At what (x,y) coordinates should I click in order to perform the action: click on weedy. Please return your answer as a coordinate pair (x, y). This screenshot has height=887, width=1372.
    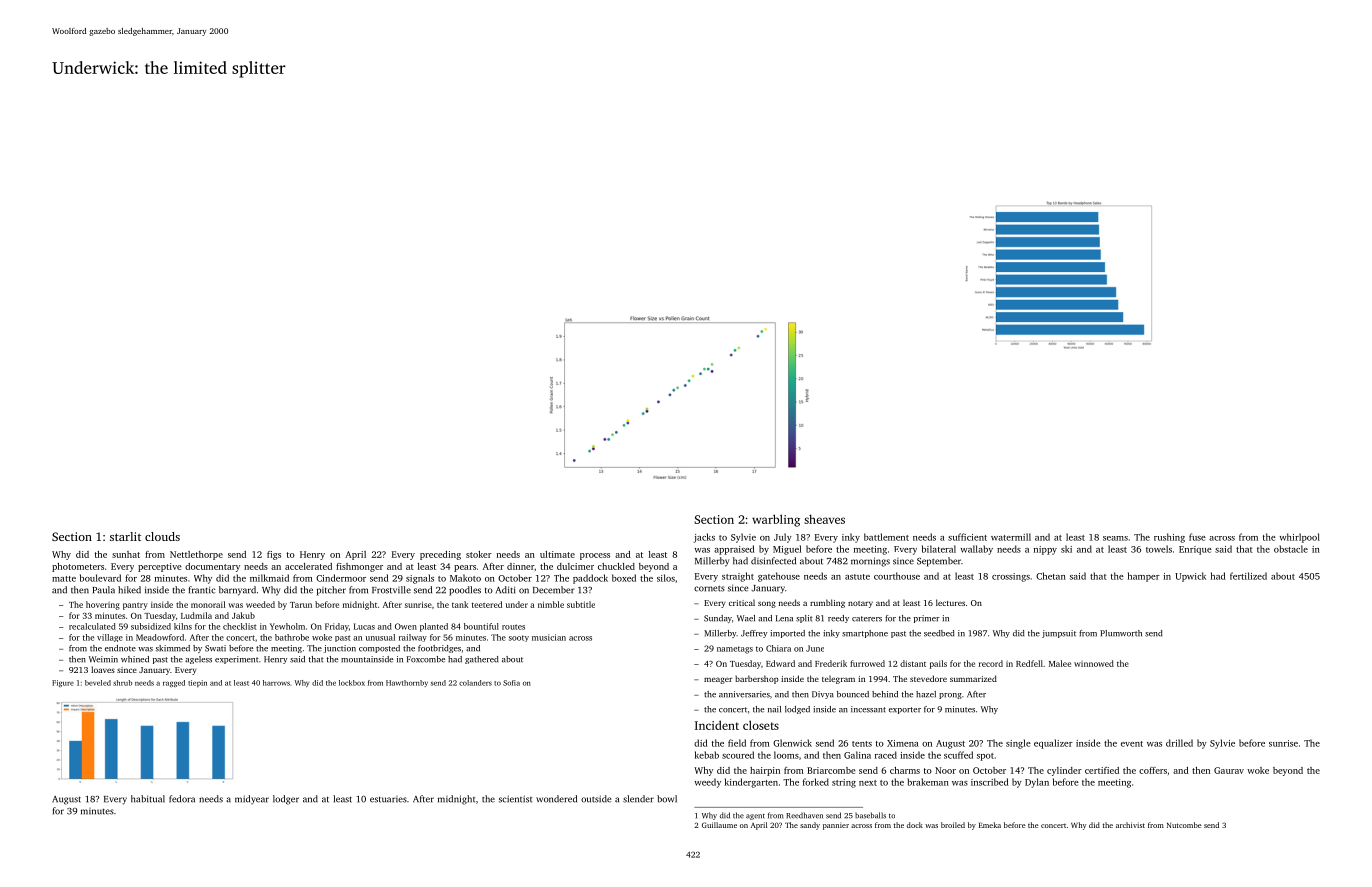
    Looking at the image, I should click on (708, 783).
